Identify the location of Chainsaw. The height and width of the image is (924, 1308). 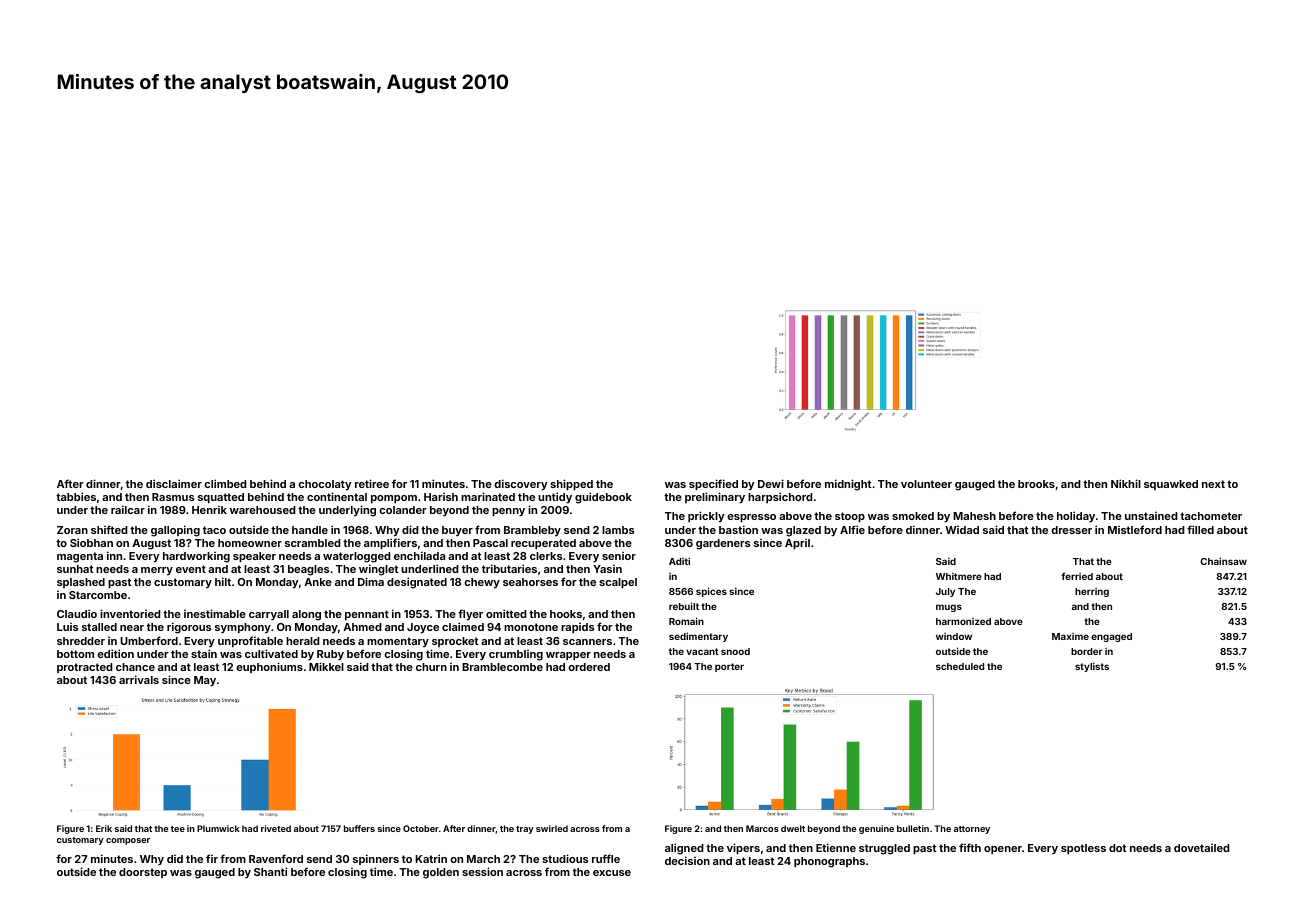
(1223, 561).
